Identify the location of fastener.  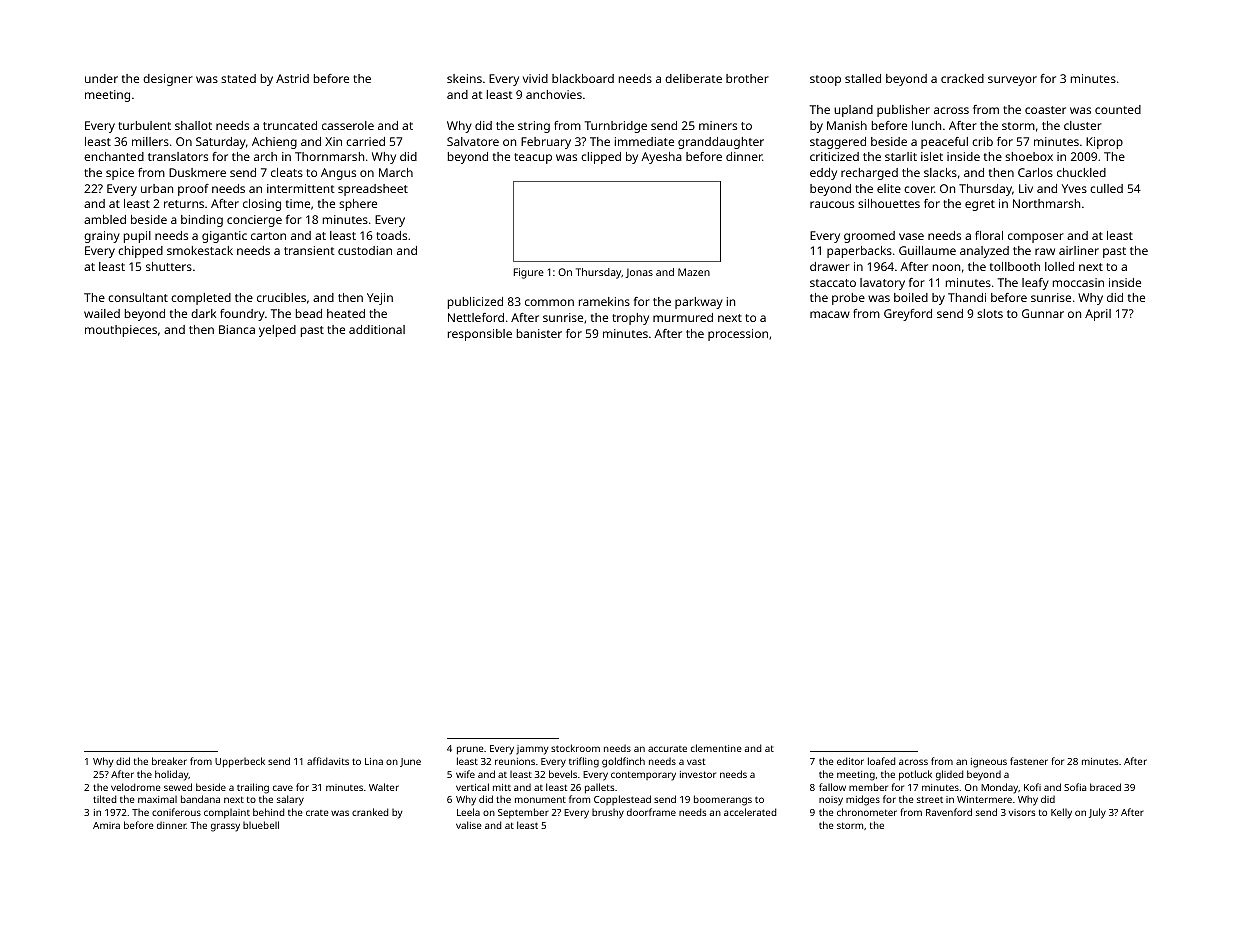
(1029, 761).
